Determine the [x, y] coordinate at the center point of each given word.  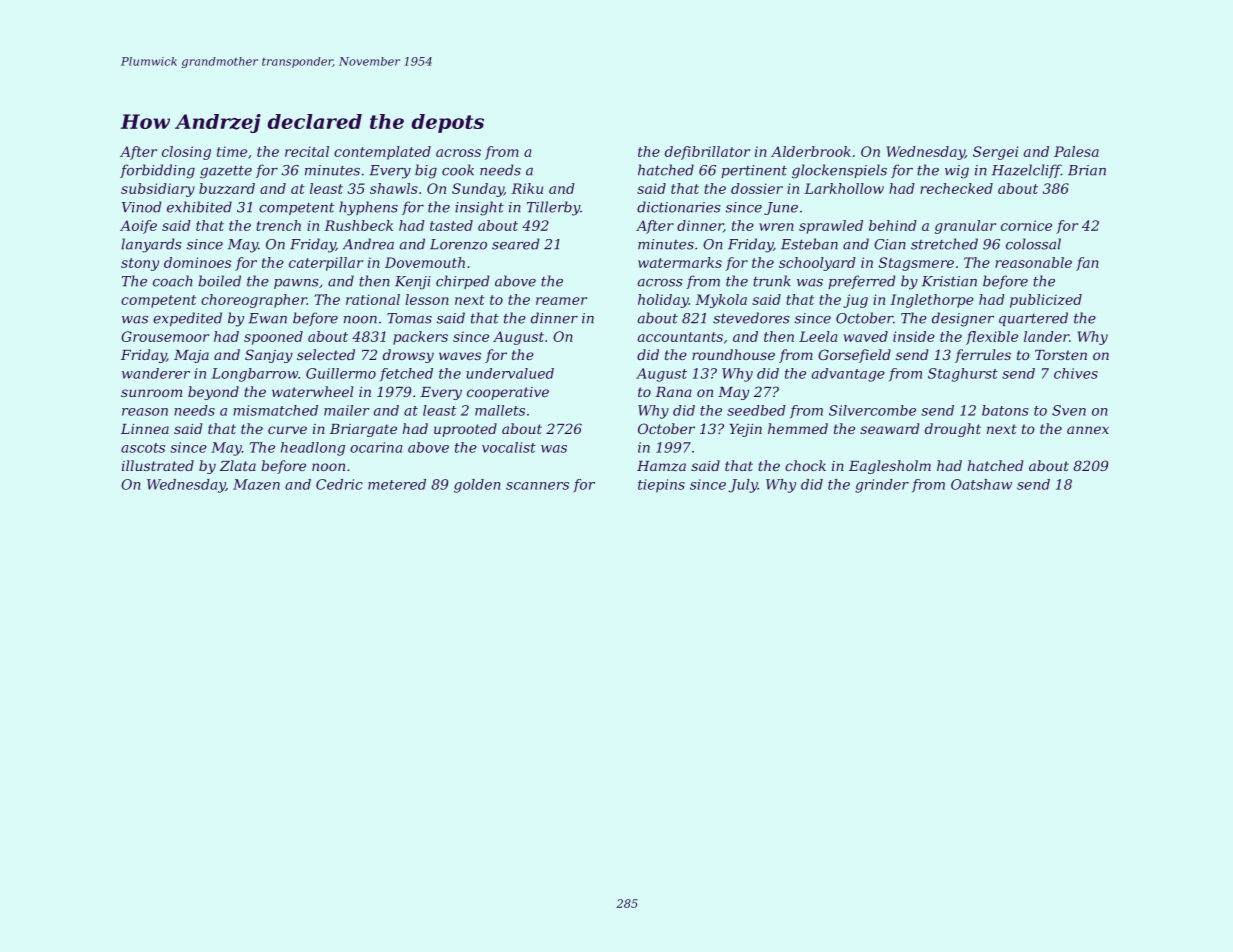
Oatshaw [981, 484]
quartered [1033, 319]
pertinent [754, 171]
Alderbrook [811, 151]
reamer [561, 301]
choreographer [254, 301]
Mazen [256, 484]
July [743, 486]
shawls [394, 188]
